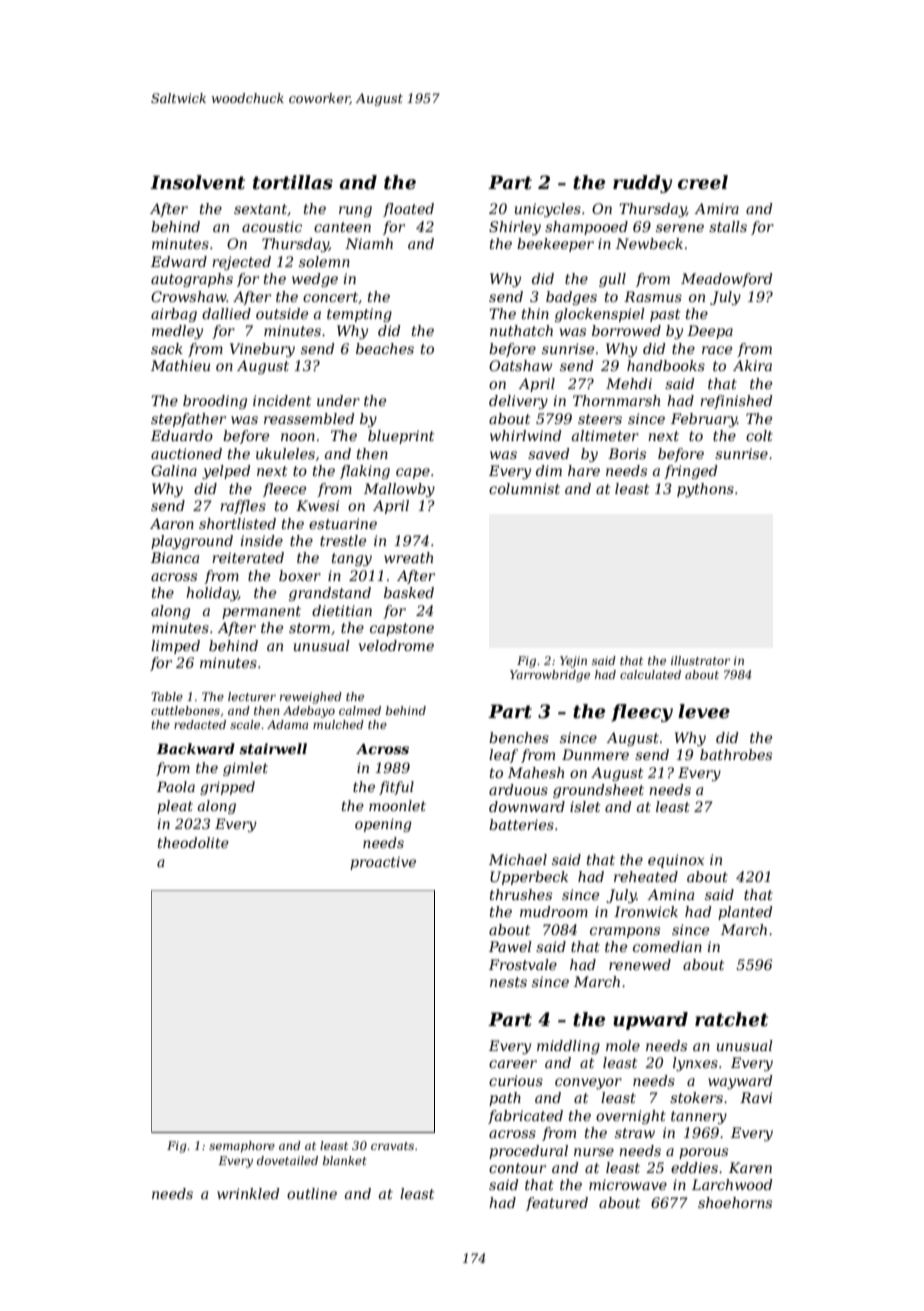 The height and width of the screenshot is (1311, 924). Describe the element at coordinates (273, 748) in the screenshot. I see `stairwell` at that location.
